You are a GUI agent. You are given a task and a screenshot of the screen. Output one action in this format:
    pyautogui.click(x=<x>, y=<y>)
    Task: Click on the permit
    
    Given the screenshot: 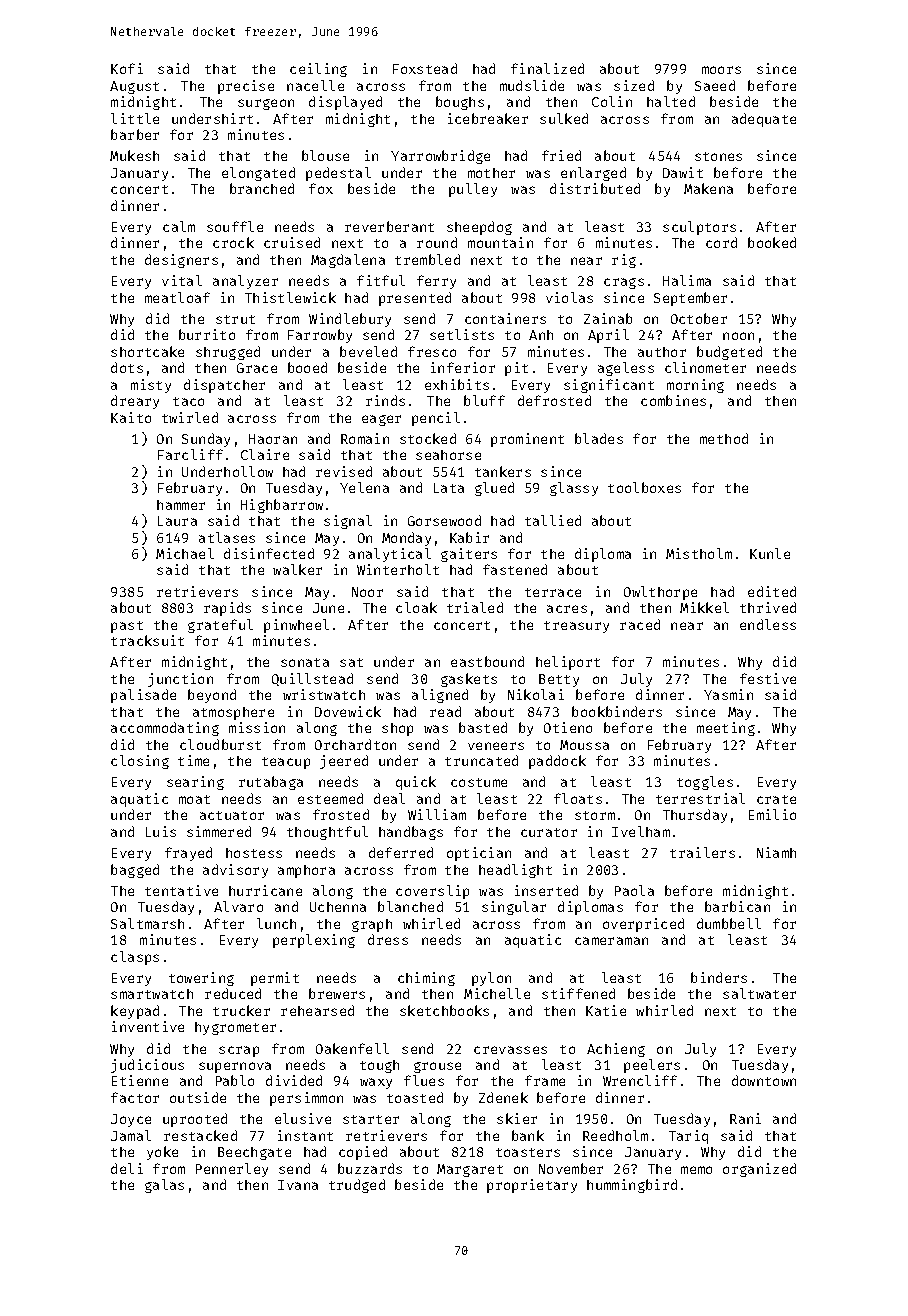 What is the action you would take?
    pyautogui.click(x=275, y=979)
